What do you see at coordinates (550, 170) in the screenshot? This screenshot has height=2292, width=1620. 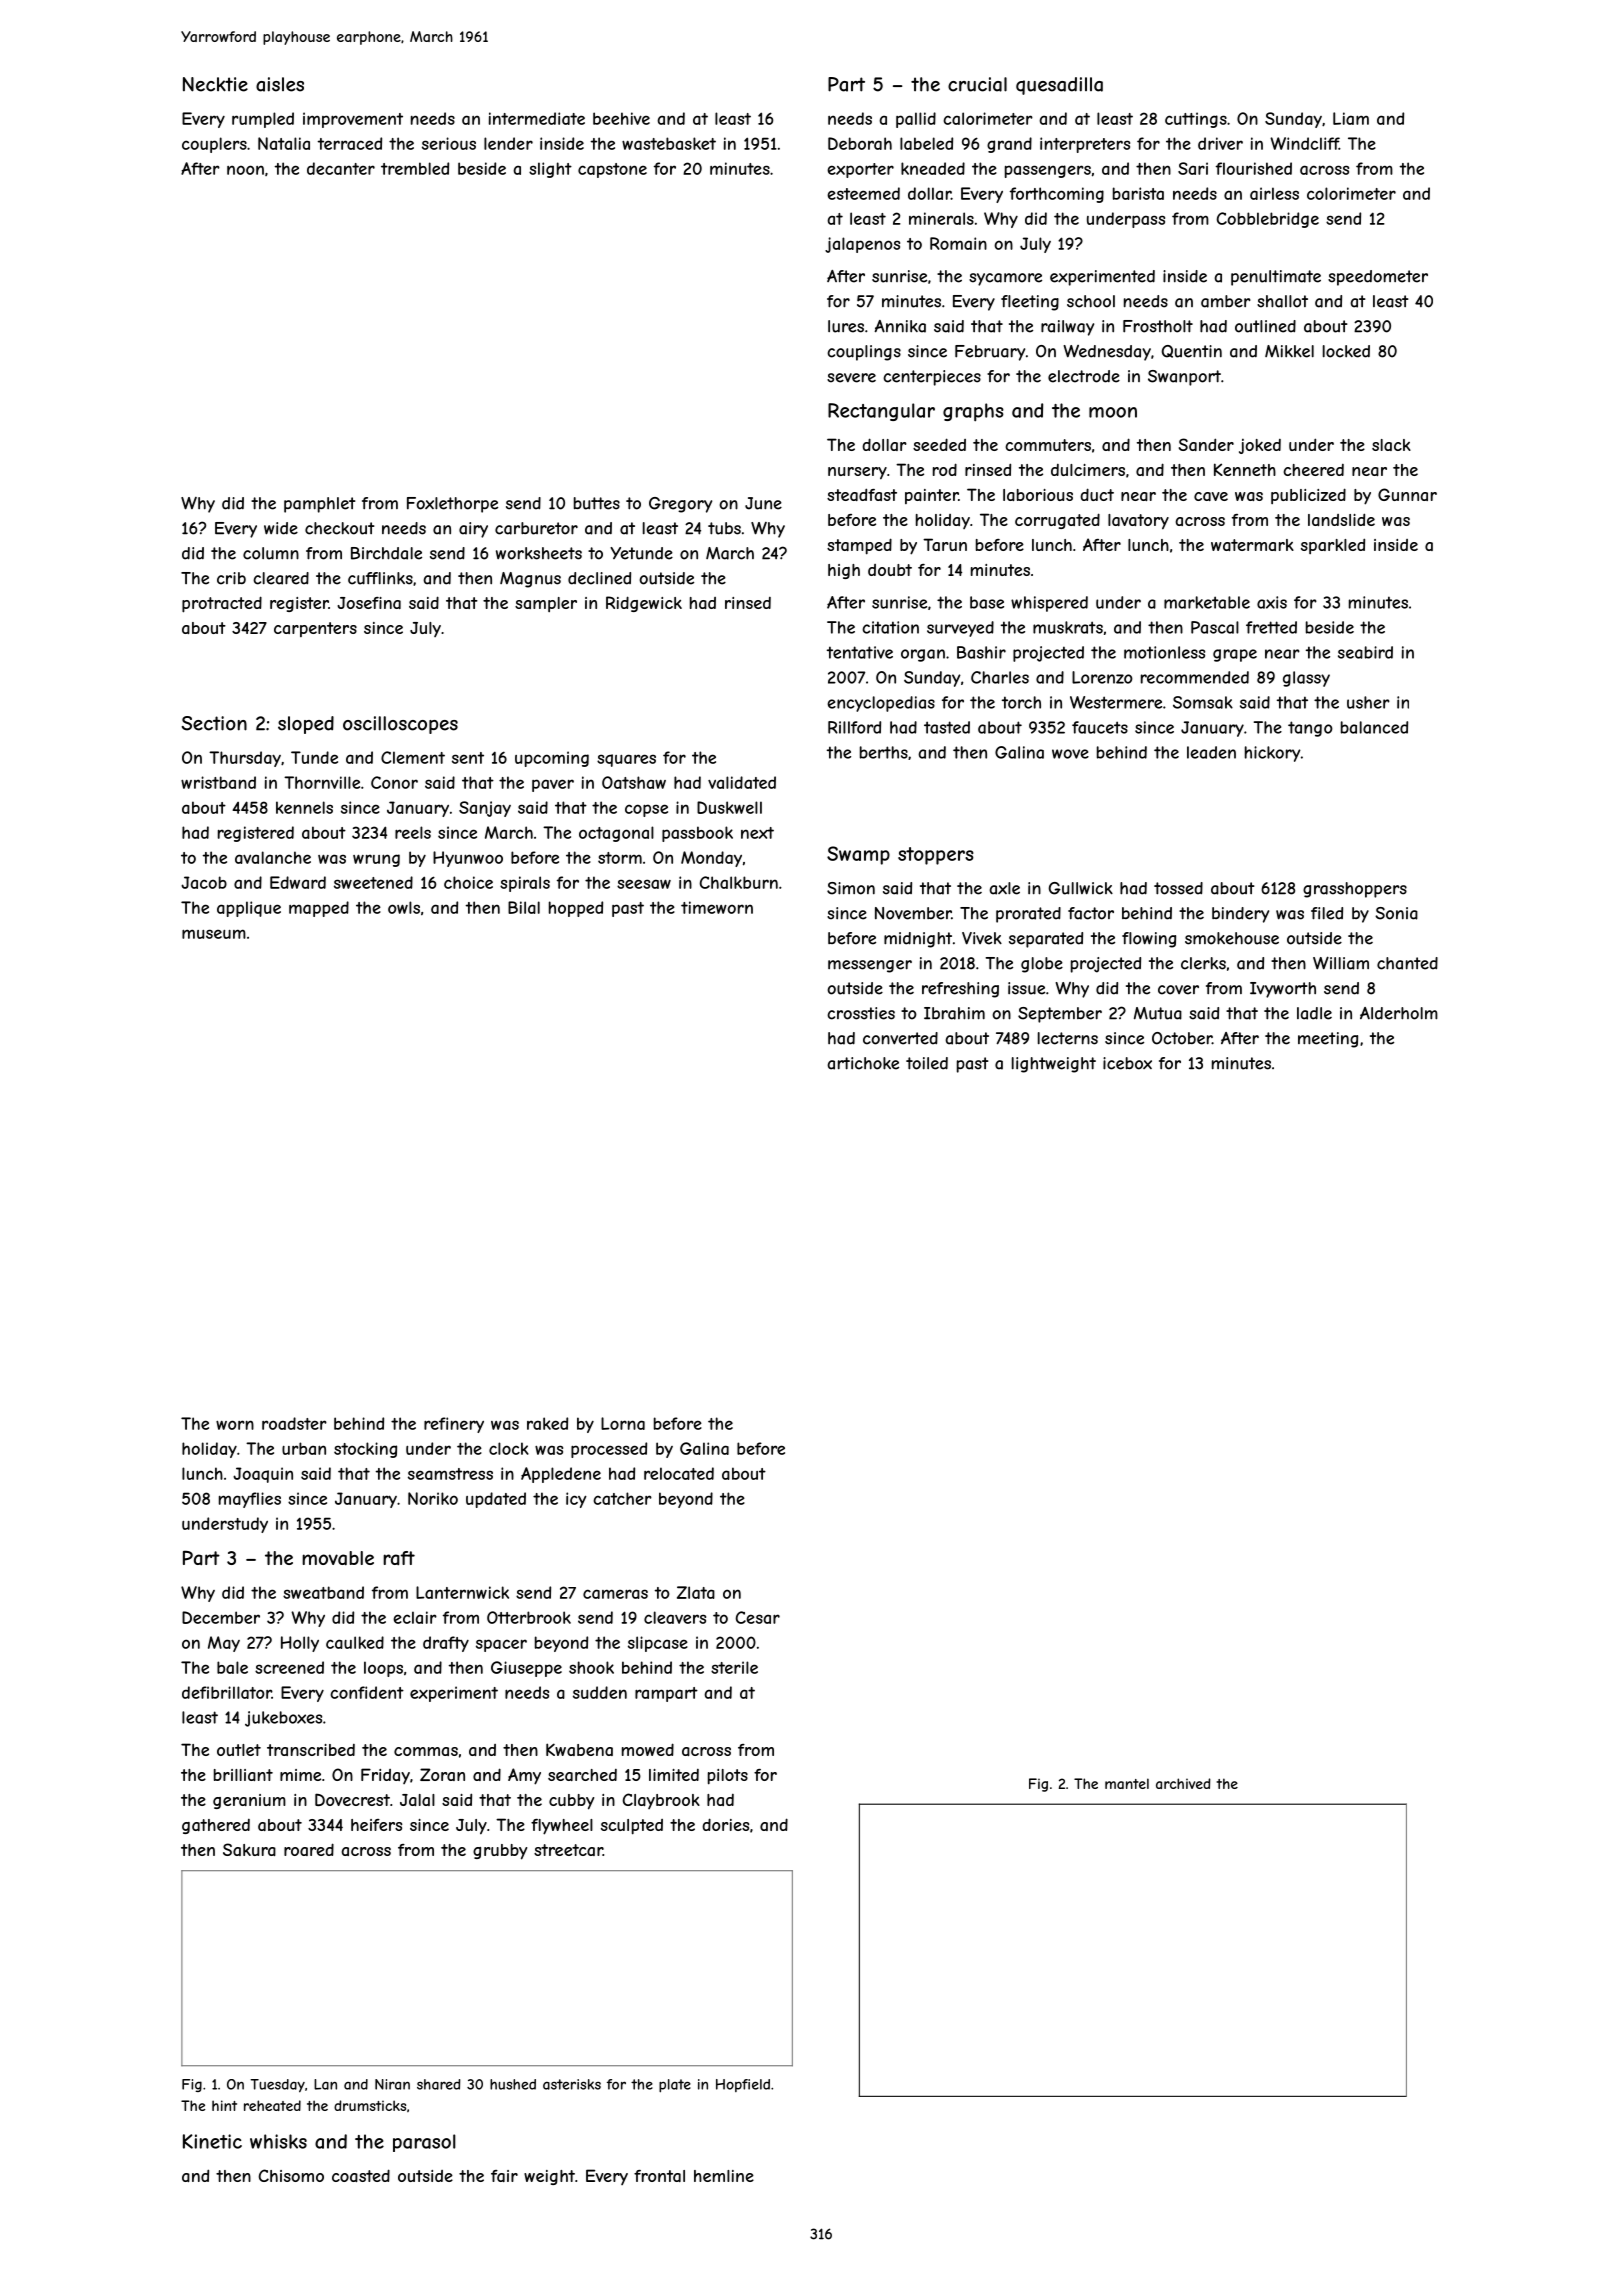 I see `slight` at bounding box center [550, 170].
